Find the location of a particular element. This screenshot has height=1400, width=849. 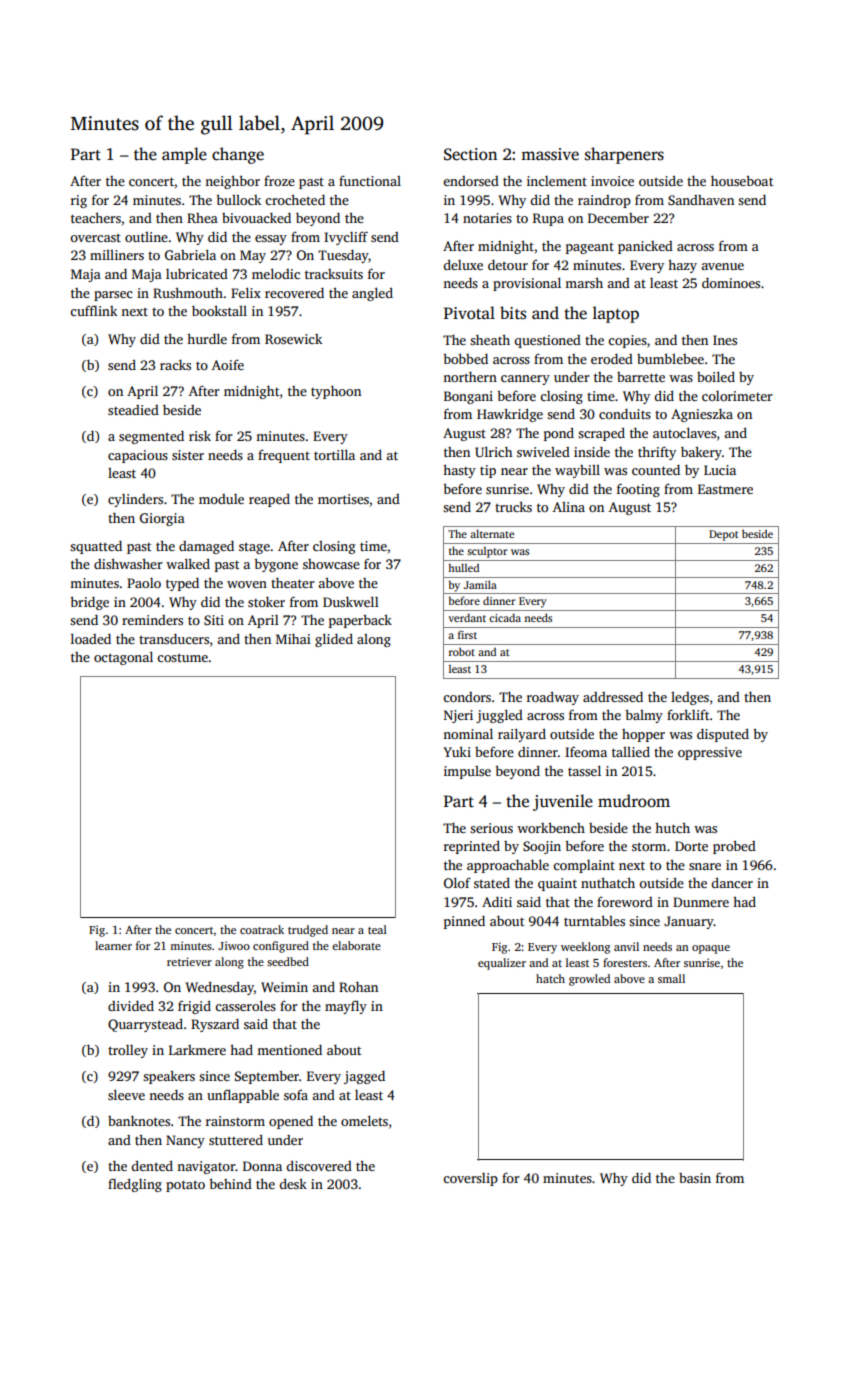

potato is located at coordinates (185, 1186).
